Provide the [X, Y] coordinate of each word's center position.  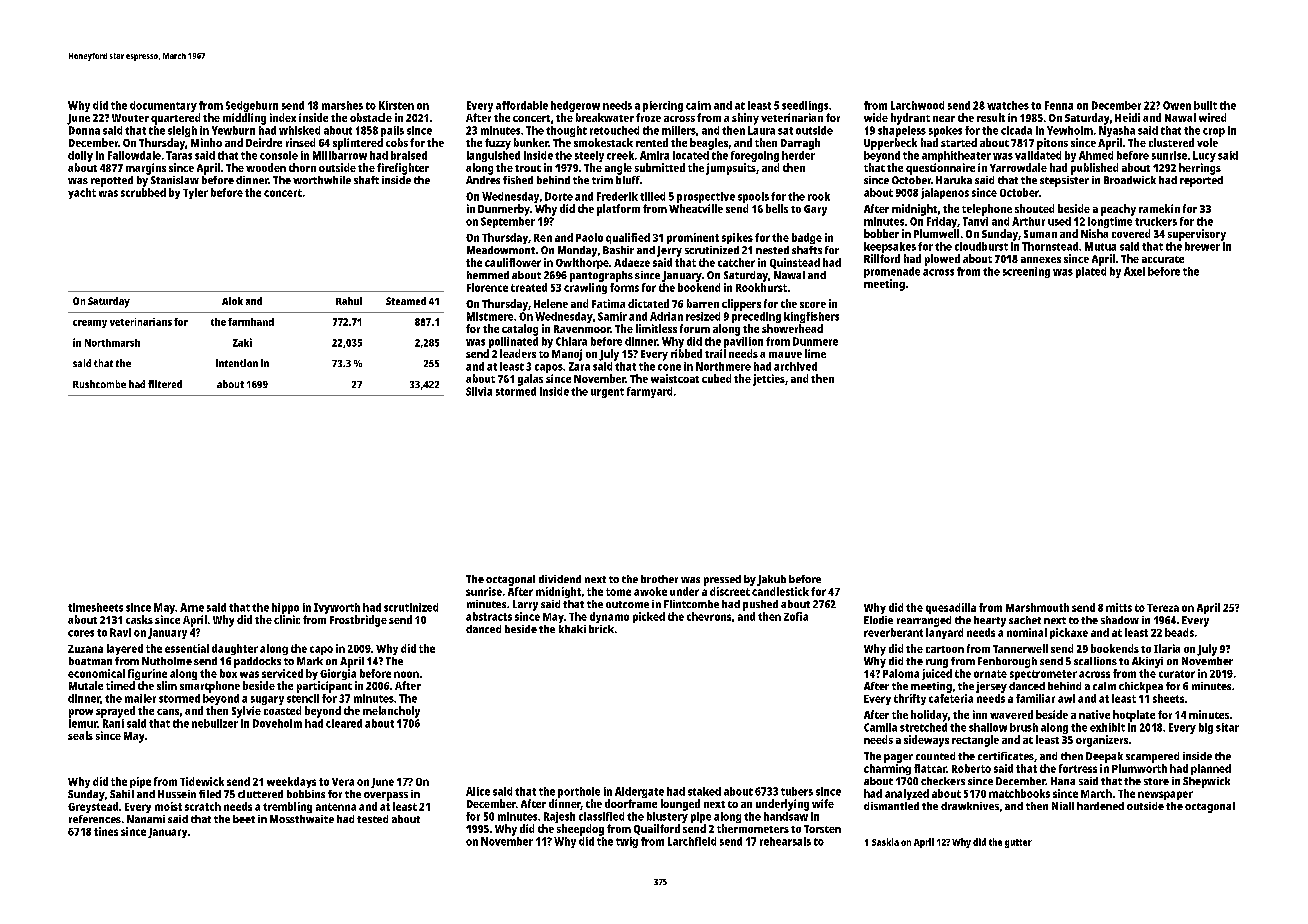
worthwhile [322, 180]
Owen [1177, 105]
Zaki [242, 342]
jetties [769, 380]
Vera [343, 782]
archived [795, 366]
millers [679, 130]
